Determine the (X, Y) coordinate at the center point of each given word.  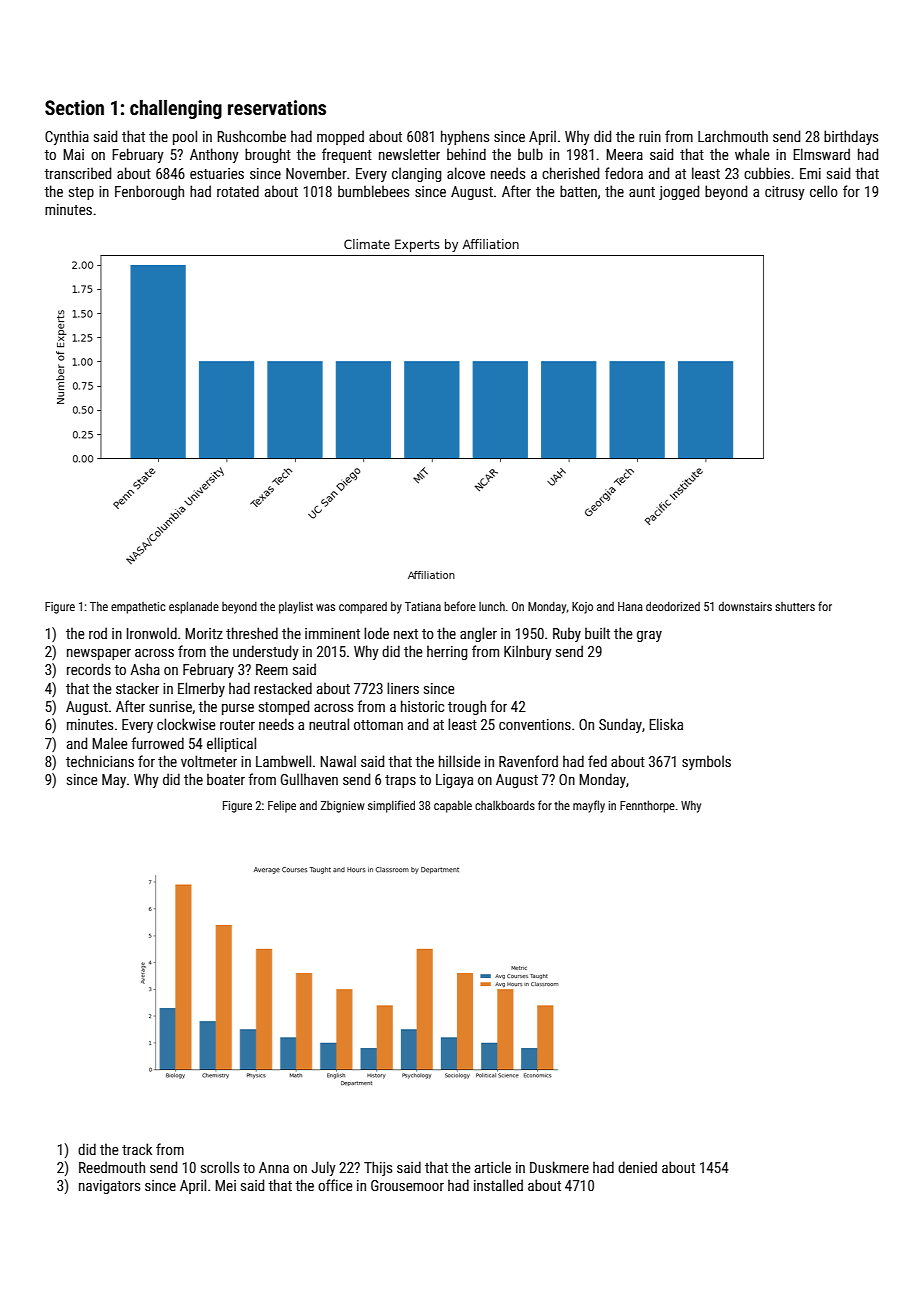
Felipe (282, 806)
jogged (679, 192)
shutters (795, 606)
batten (578, 191)
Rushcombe (251, 136)
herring (447, 652)
